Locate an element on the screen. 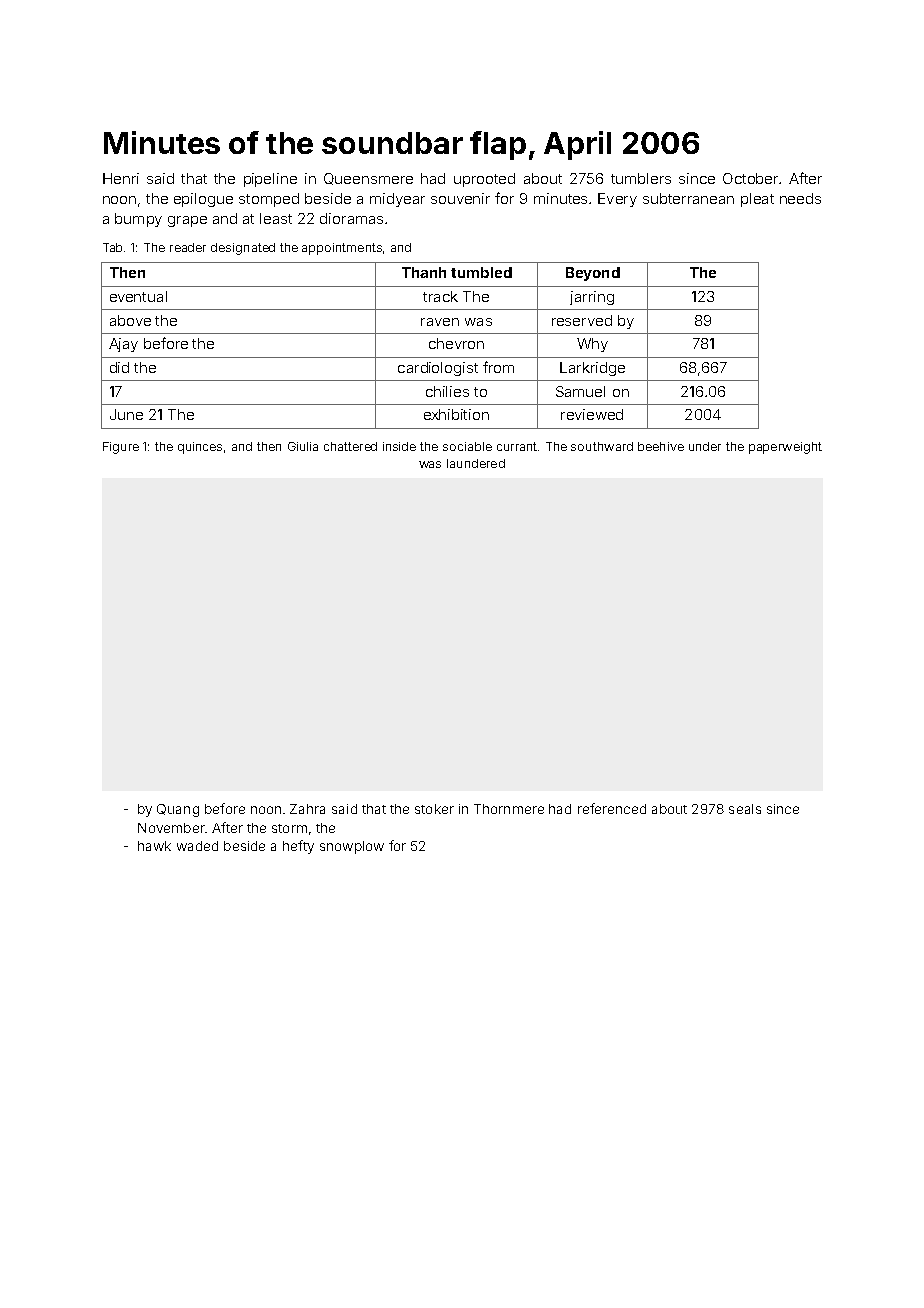  quinces is located at coordinates (200, 448).
